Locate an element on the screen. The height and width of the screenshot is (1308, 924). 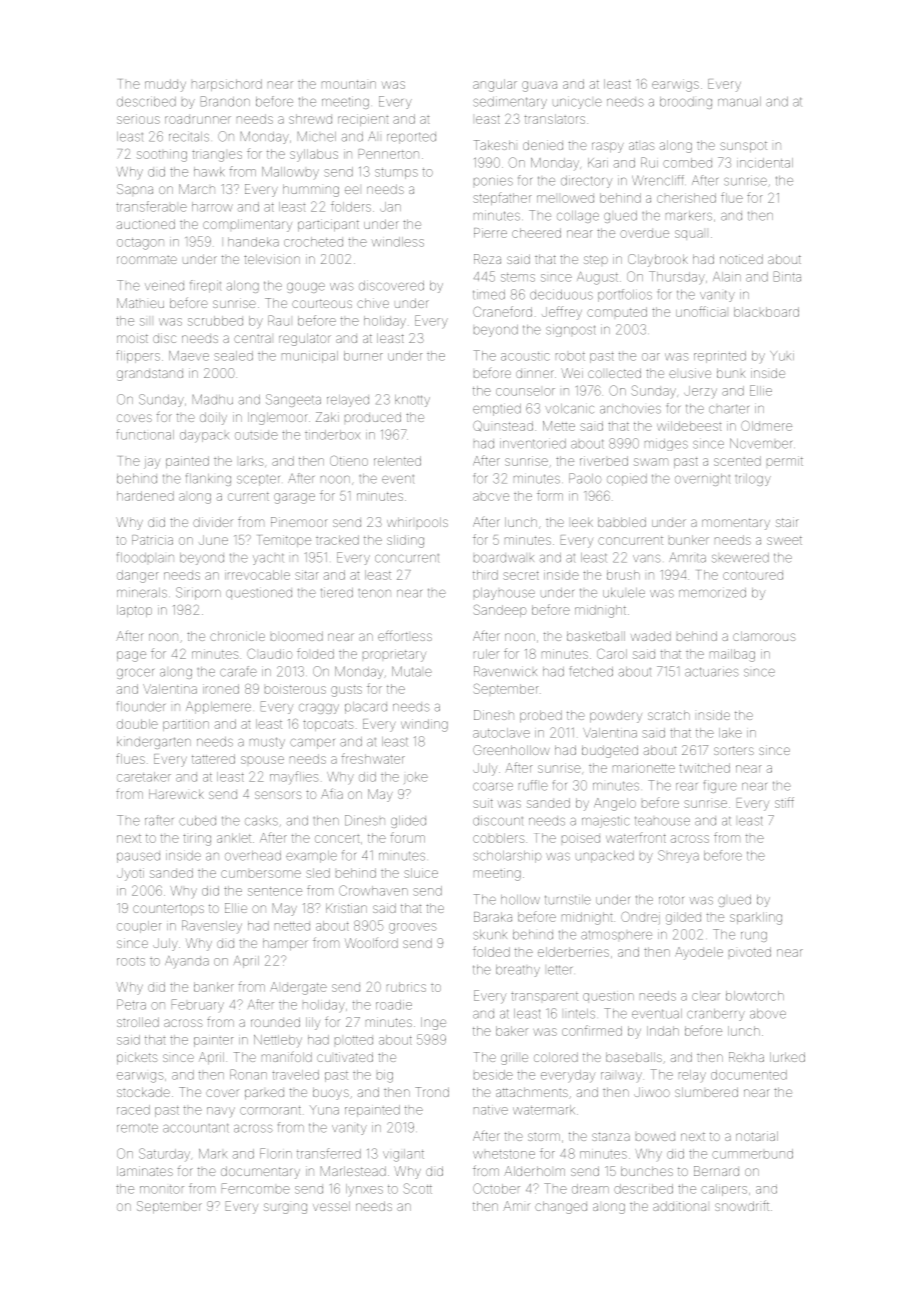
brush is located at coordinates (623, 575).
